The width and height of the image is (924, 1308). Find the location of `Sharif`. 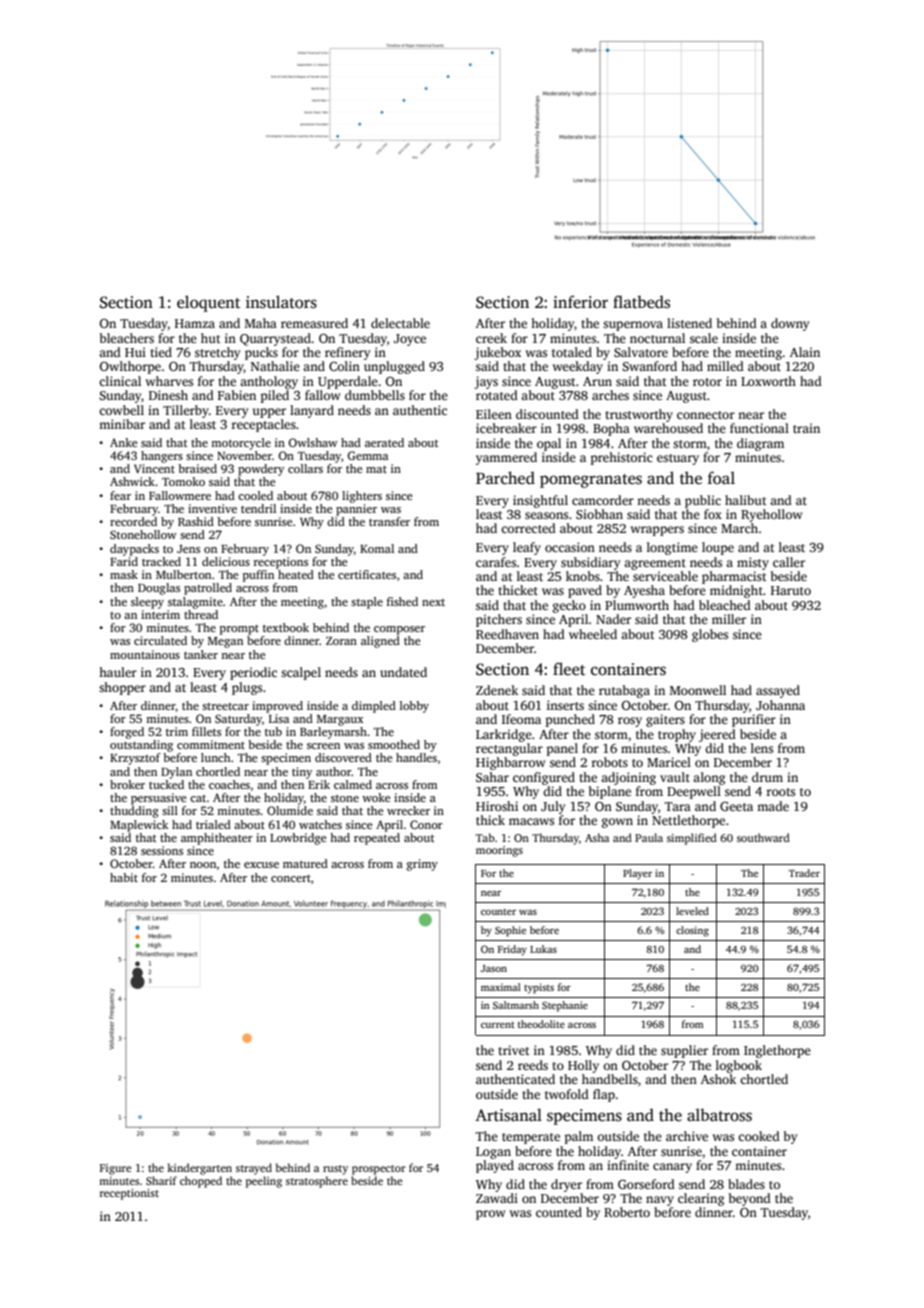

Sharif is located at coordinates (161, 1180).
